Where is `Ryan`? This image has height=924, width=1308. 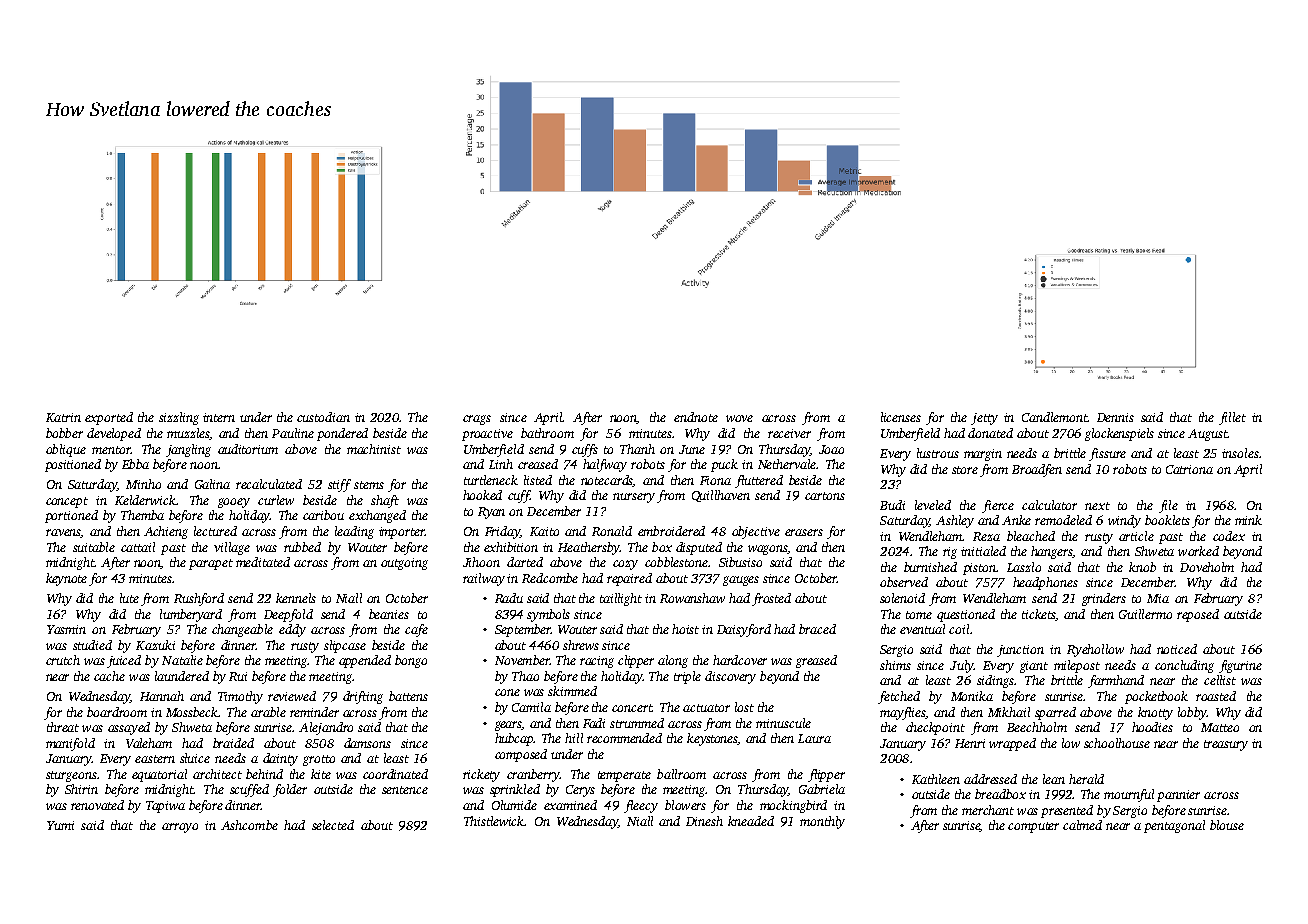
Ryan is located at coordinates (491, 513).
